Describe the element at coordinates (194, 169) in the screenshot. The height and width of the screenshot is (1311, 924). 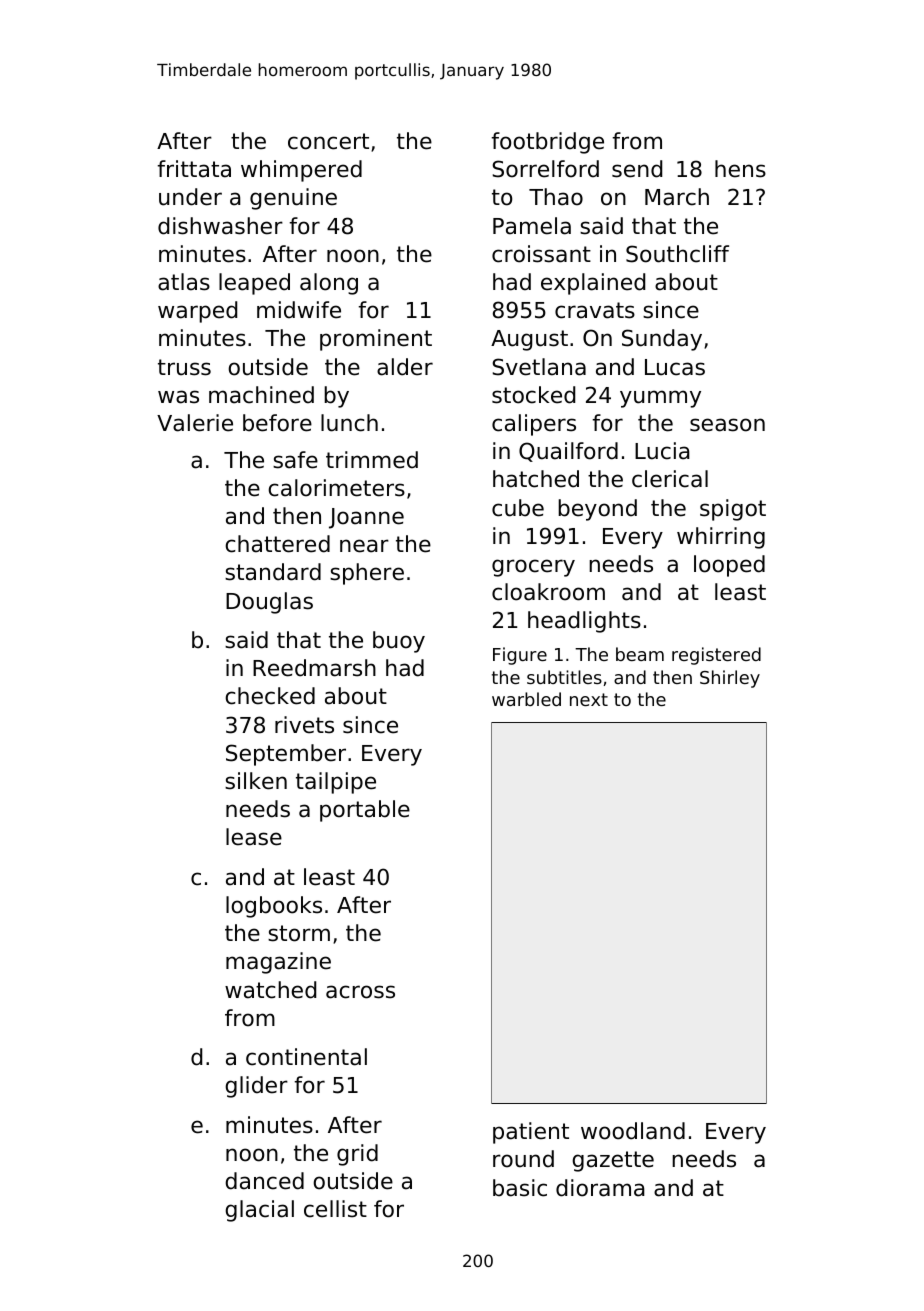
I see `frittata` at that location.
